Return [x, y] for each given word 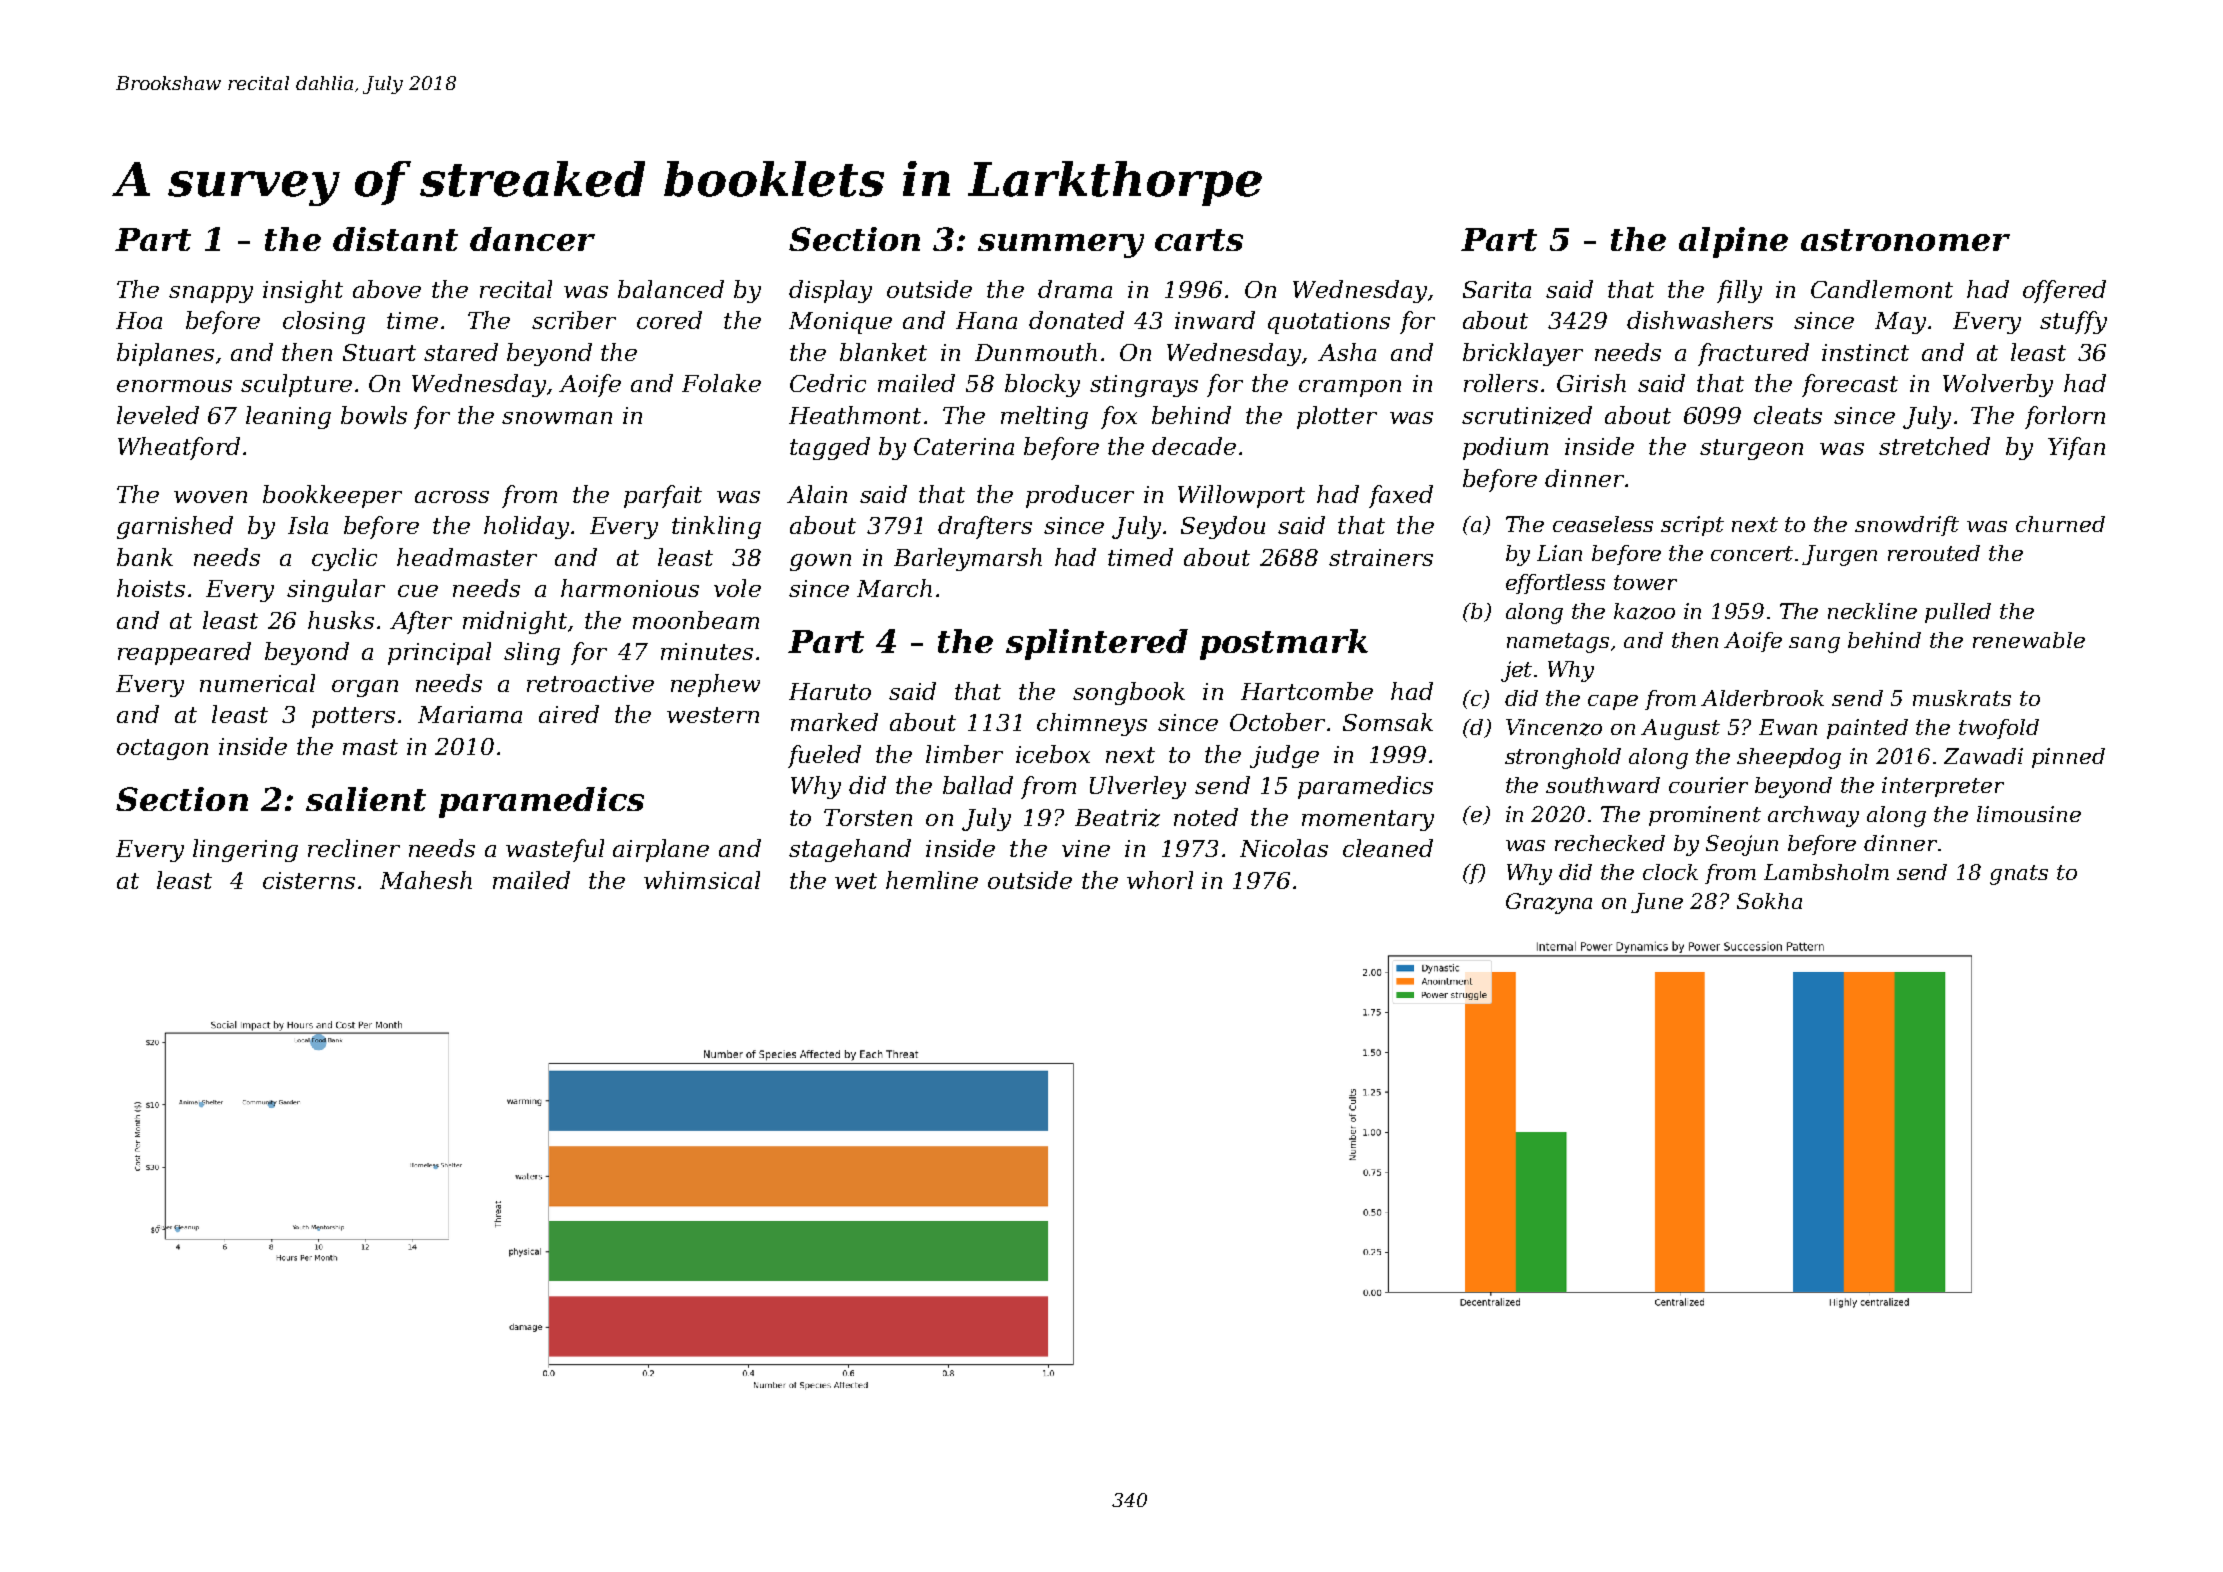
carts [1199, 240]
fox [1119, 417]
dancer [532, 239]
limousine [2029, 814]
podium [1505, 448]
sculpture [296, 385]
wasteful [555, 850]
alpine [1733, 242]
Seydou [1223, 527]
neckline [1872, 611]
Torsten [868, 817]
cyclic [344, 559]
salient [366, 799]
